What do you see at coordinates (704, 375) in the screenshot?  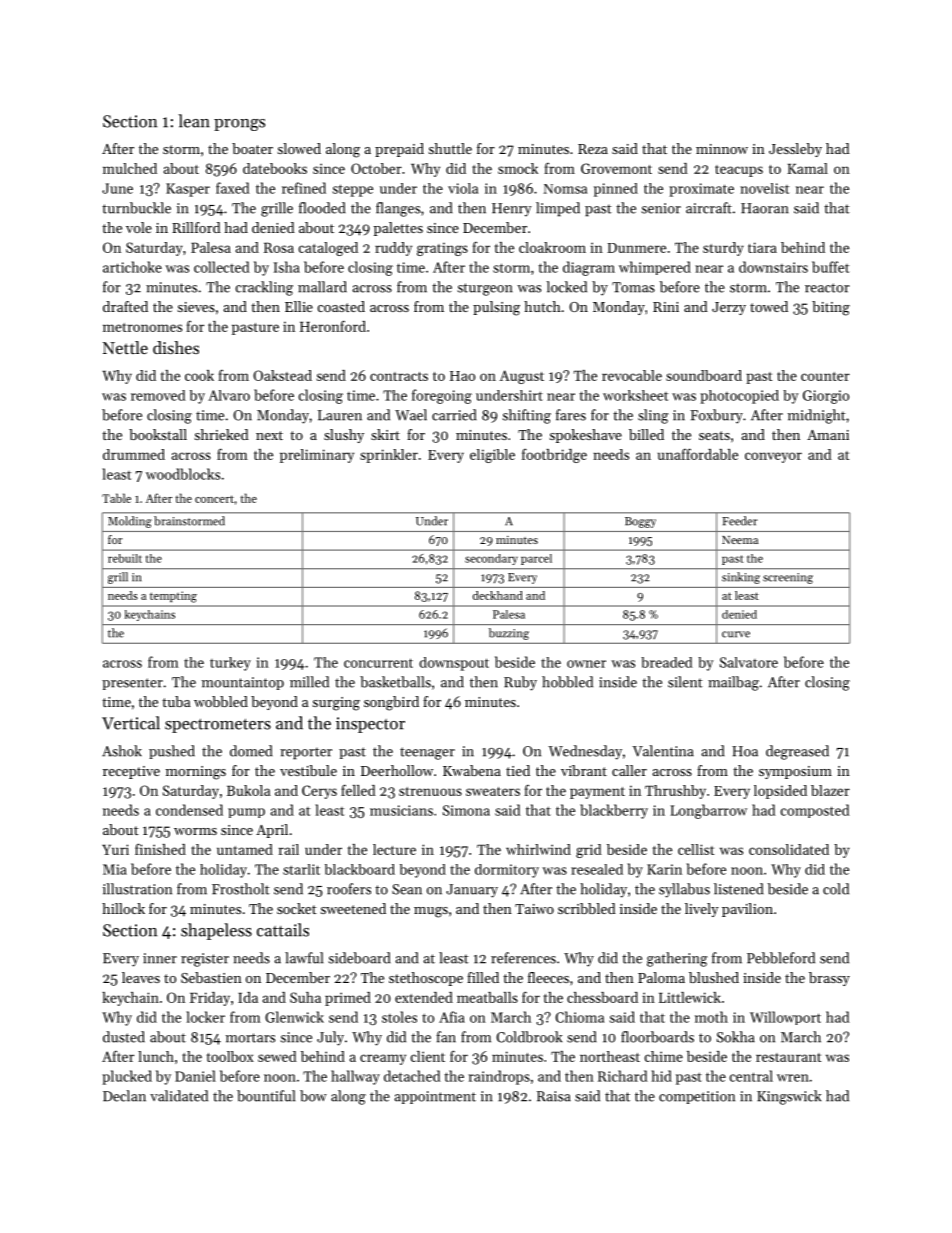 I see `soundboard` at bounding box center [704, 375].
